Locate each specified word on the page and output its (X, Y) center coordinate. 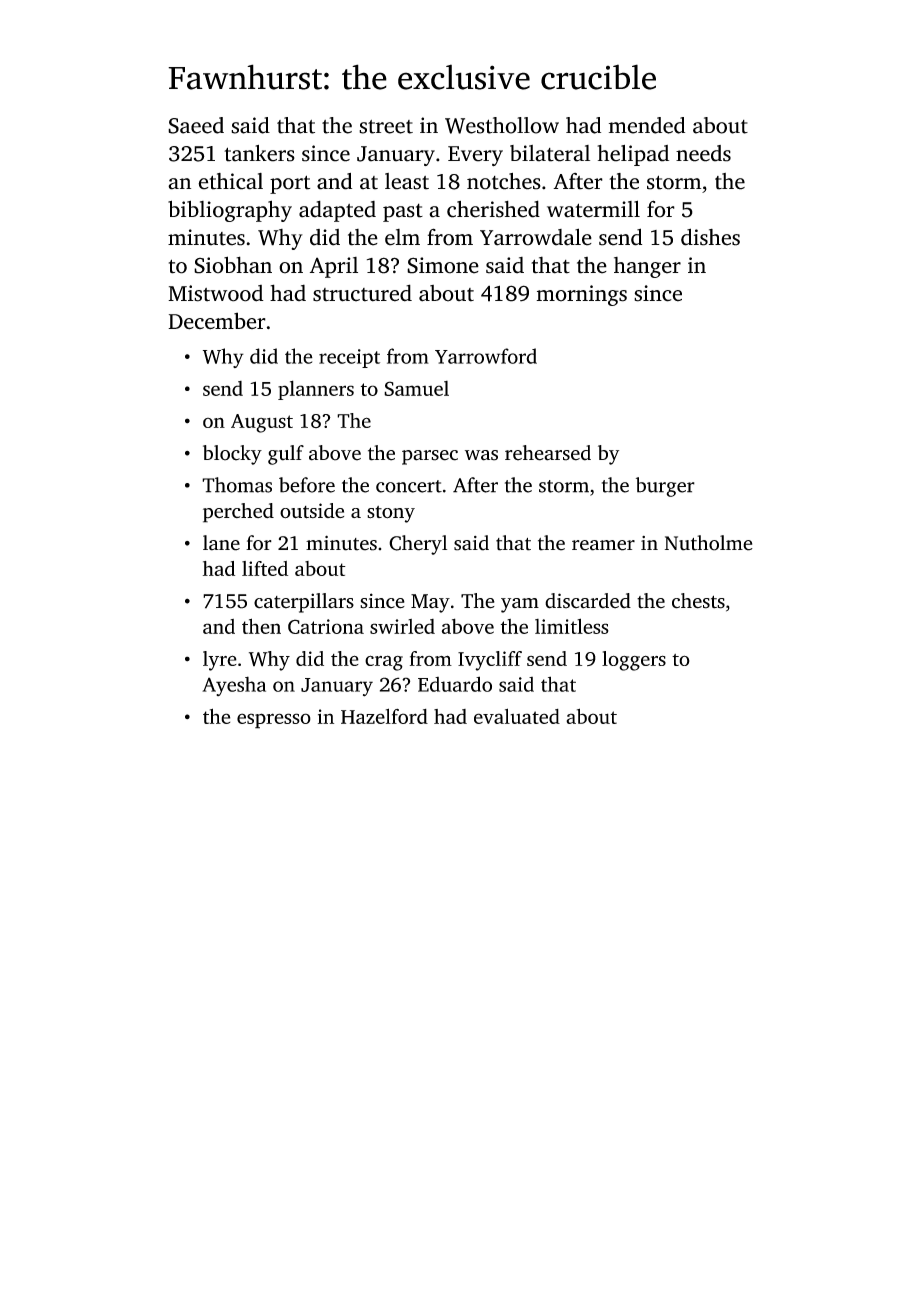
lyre (220, 661)
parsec (430, 457)
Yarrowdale (536, 237)
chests (698, 601)
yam (520, 605)
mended (647, 125)
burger (665, 487)
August (262, 423)
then (261, 626)
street (386, 127)
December (217, 321)
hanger (647, 267)
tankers (259, 153)
